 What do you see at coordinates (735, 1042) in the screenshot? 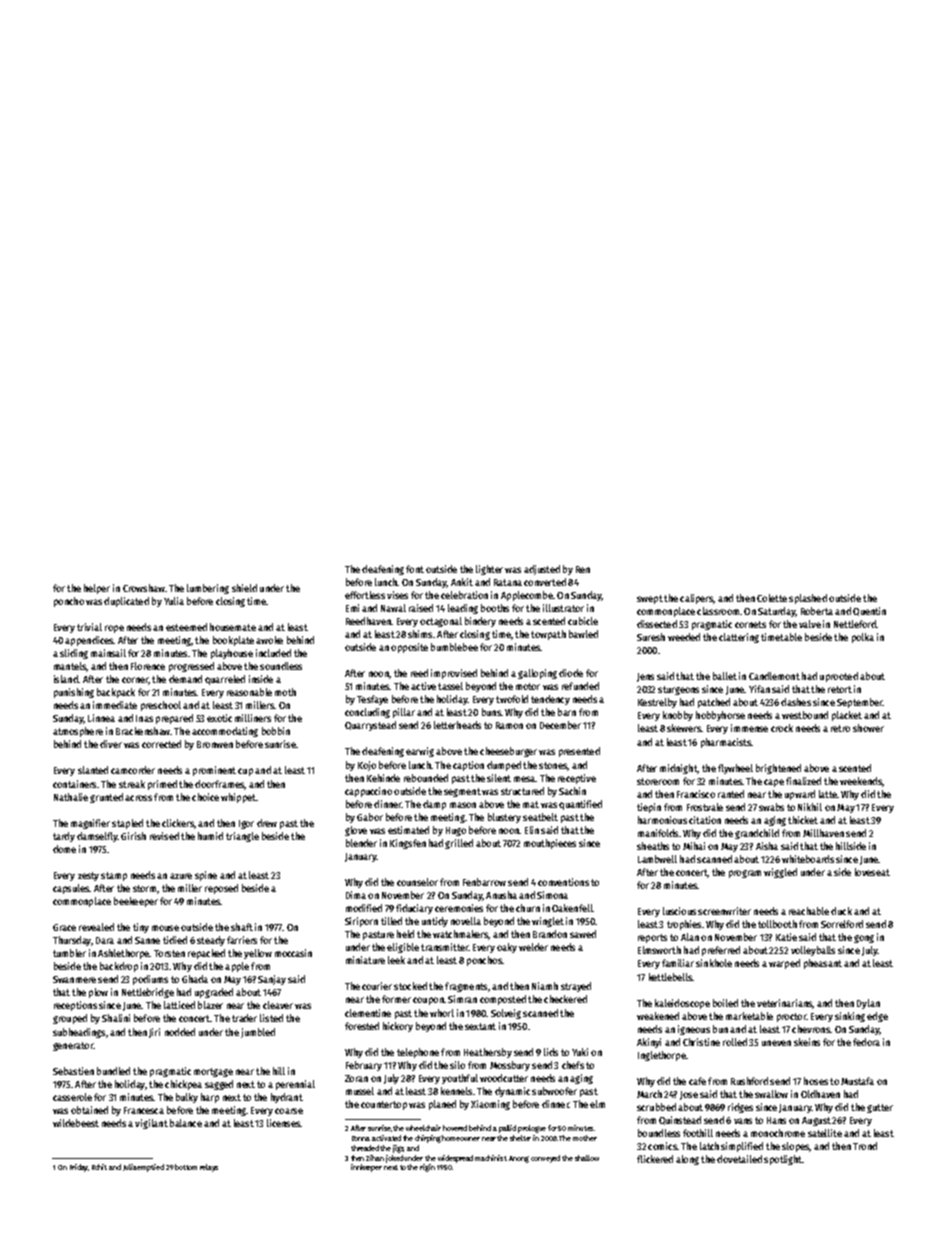
I see `rolled` at bounding box center [735, 1042].
